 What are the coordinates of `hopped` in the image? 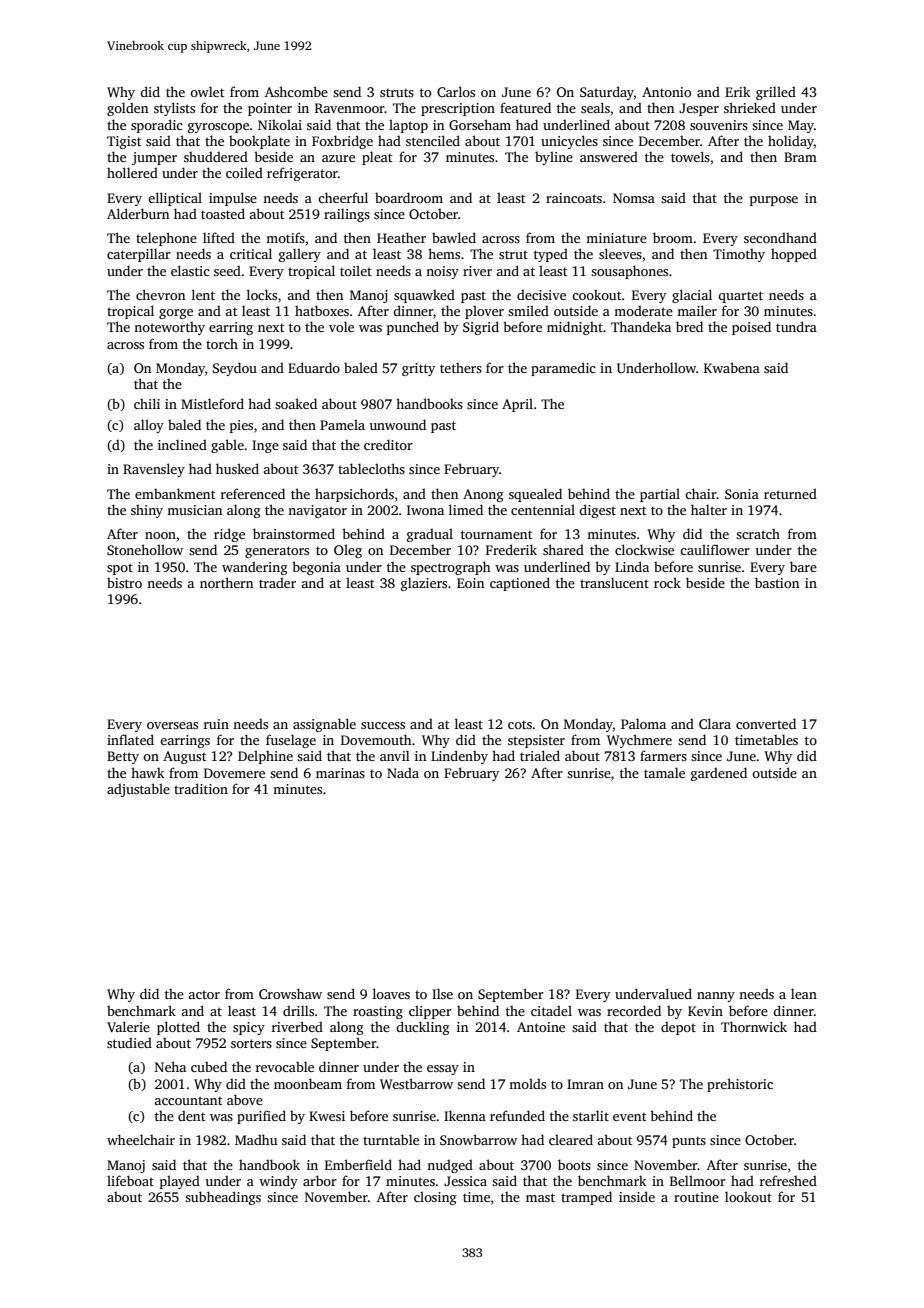 It's located at (794, 255).
